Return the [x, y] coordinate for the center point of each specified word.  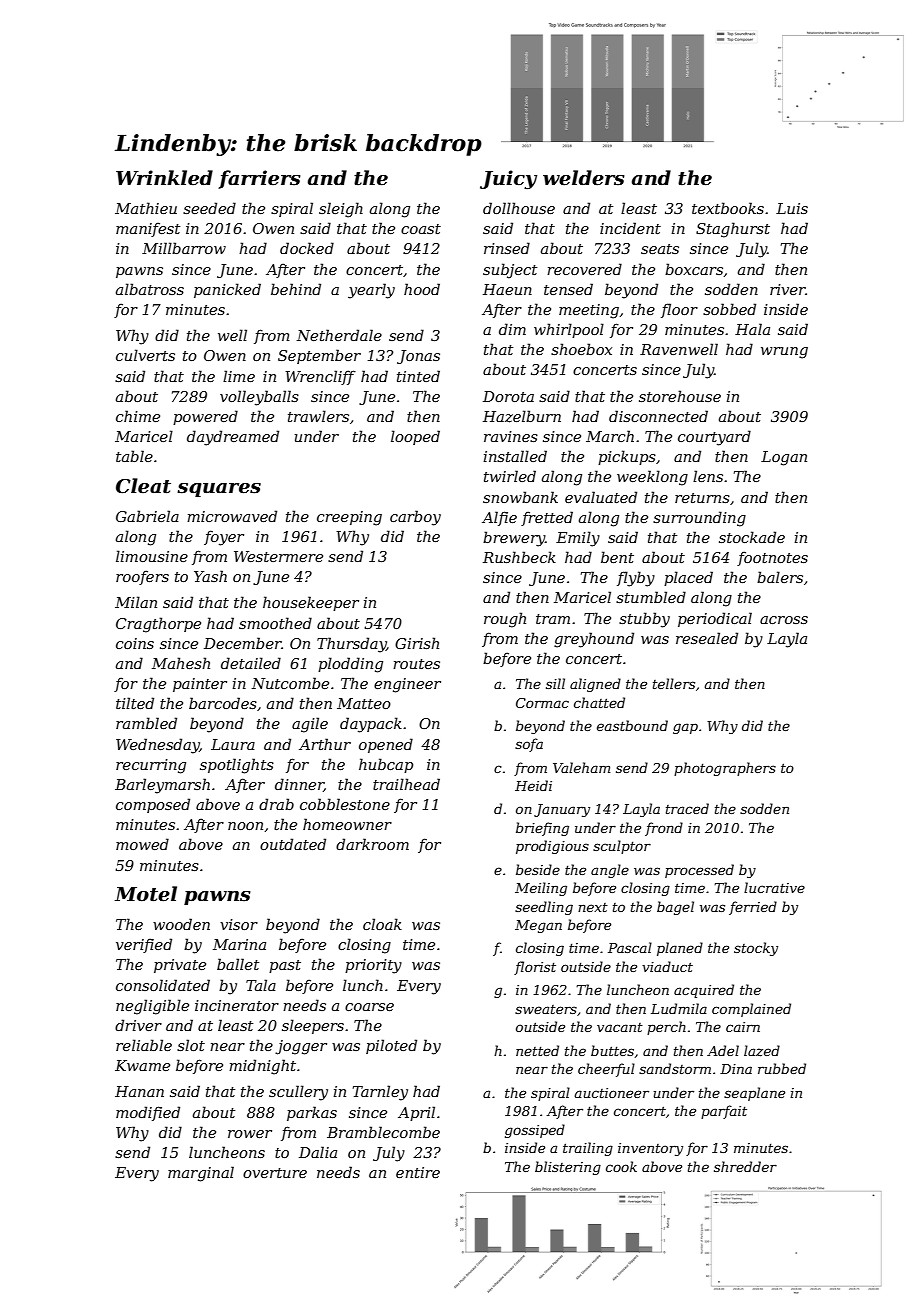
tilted [135, 703]
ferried [753, 908]
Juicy [508, 179]
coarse [369, 1007]
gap [685, 728]
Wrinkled [164, 178]
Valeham [581, 767]
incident [630, 228]
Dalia [318, 1152]
